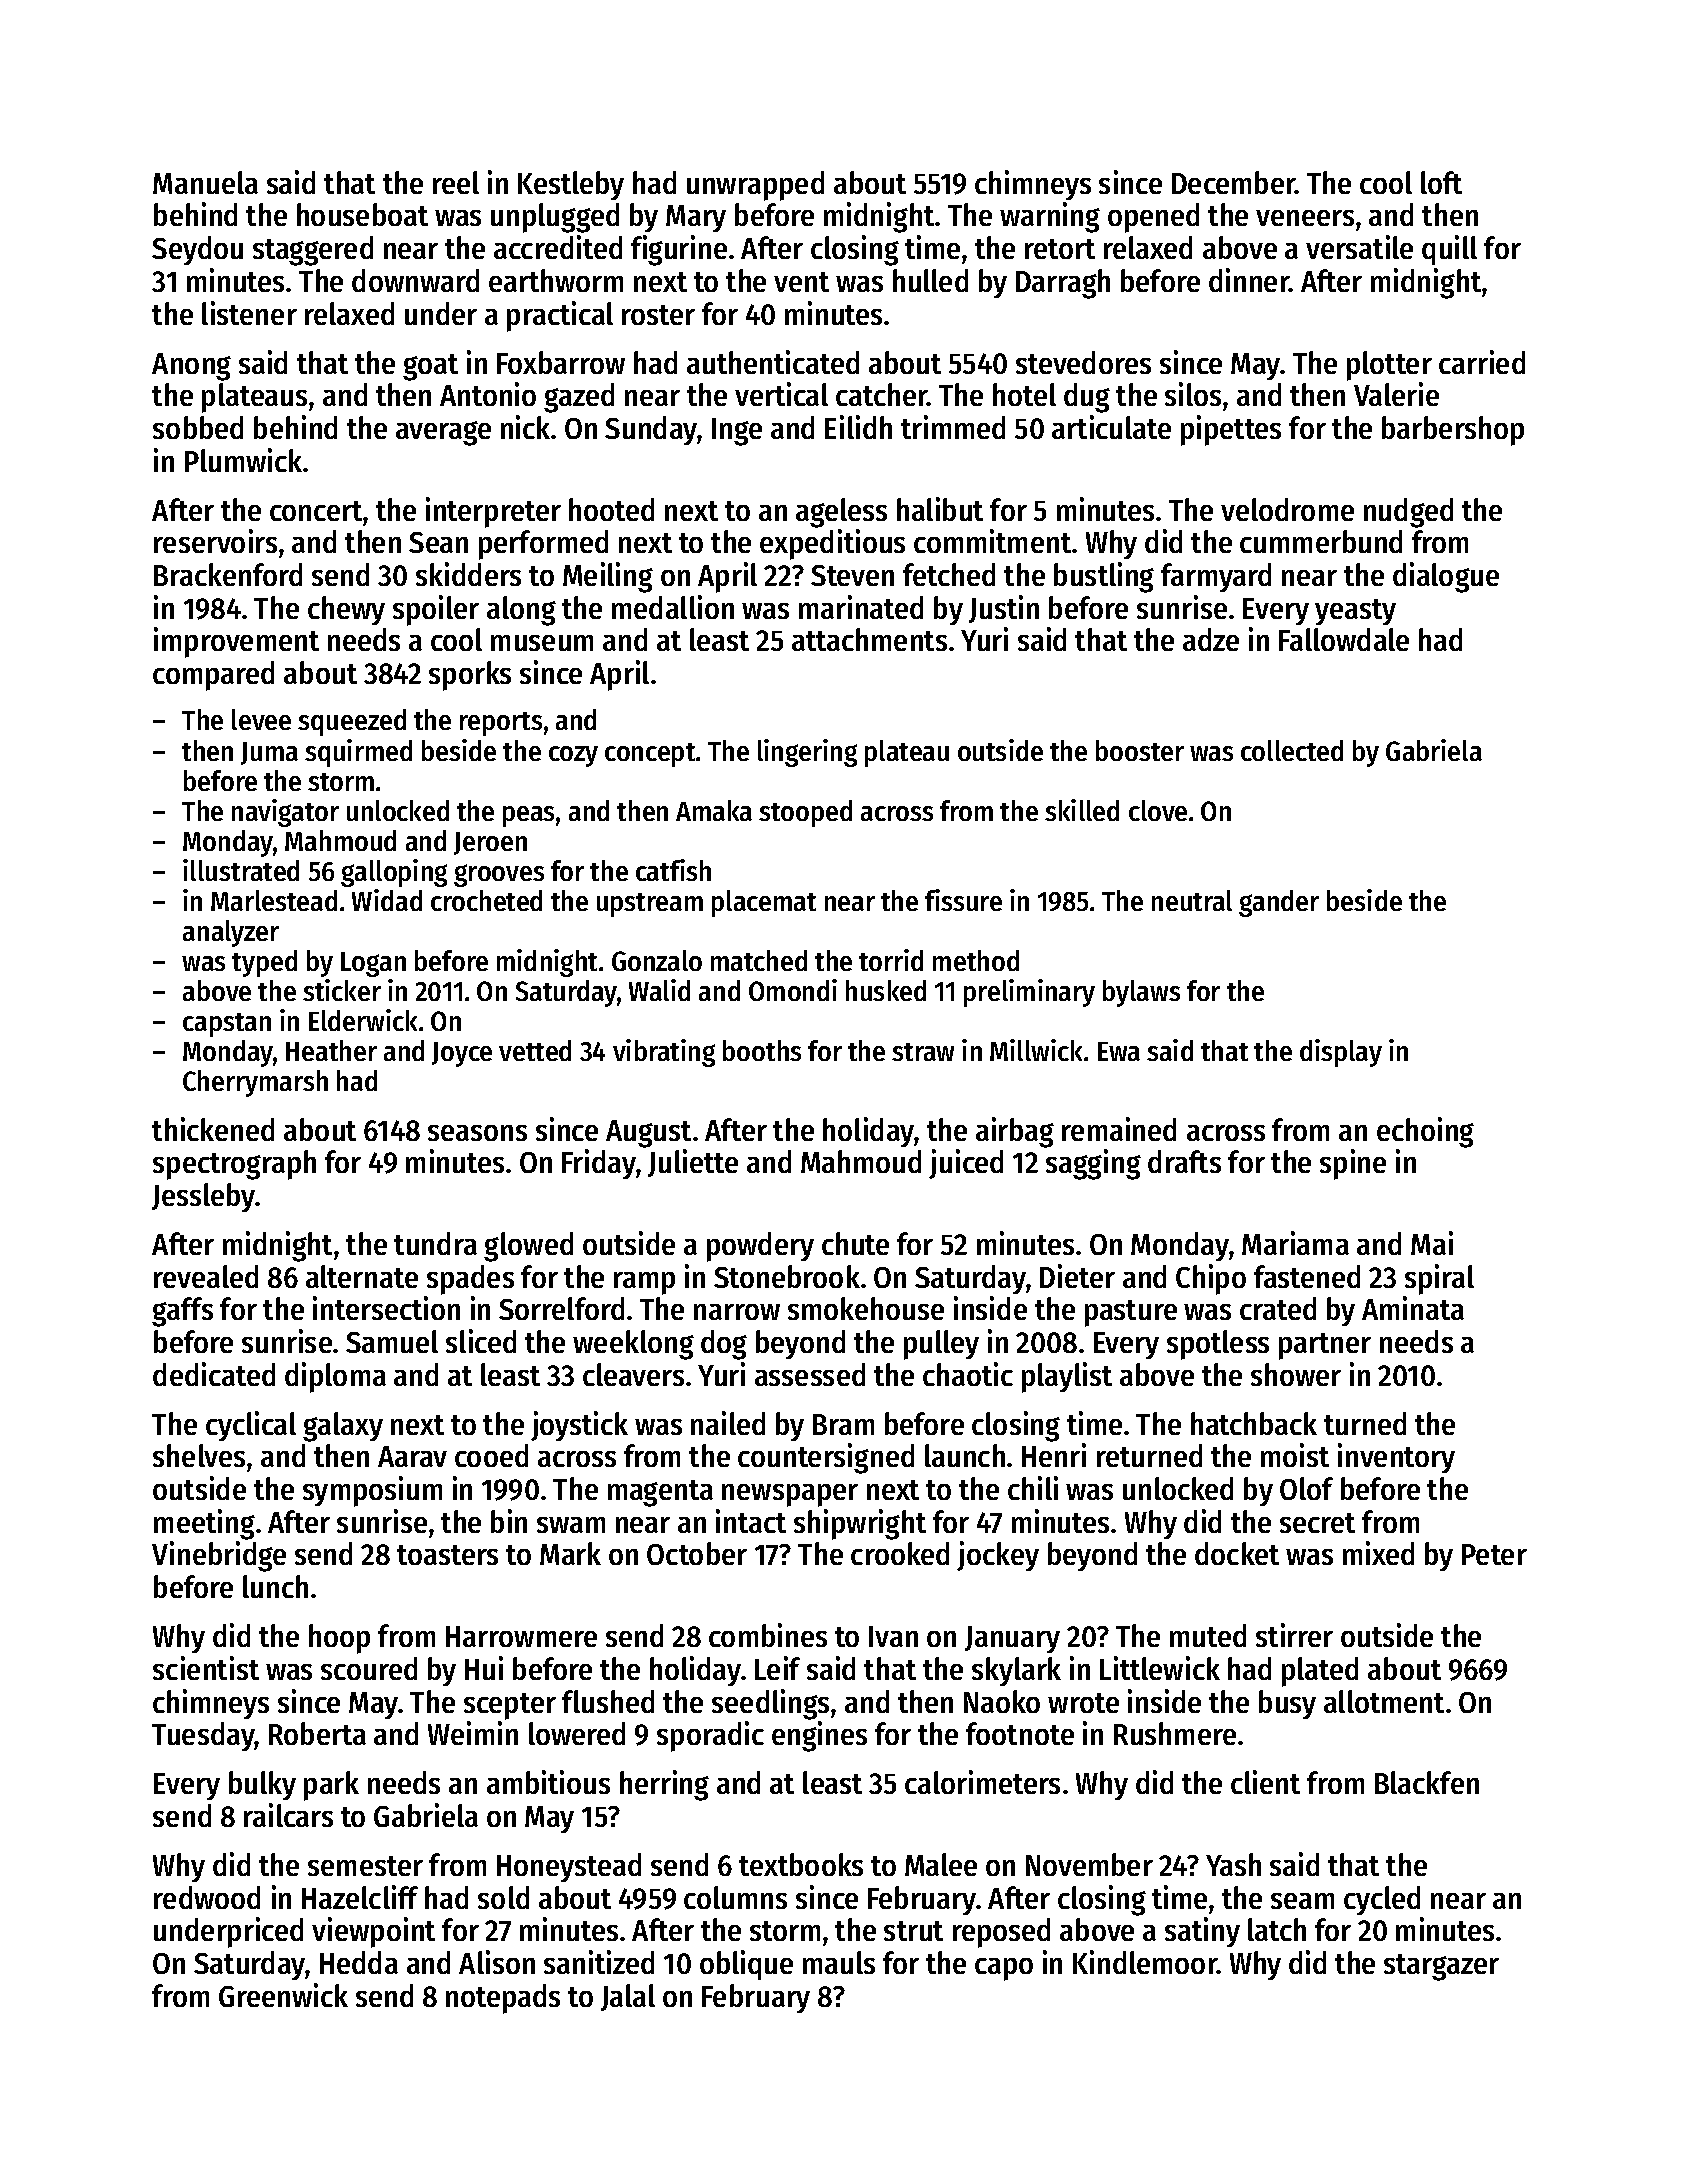  What do you see at coordinates (462, 1054) in the screenshot?
I see `Joyce` at bounding box center [462, 1054].
